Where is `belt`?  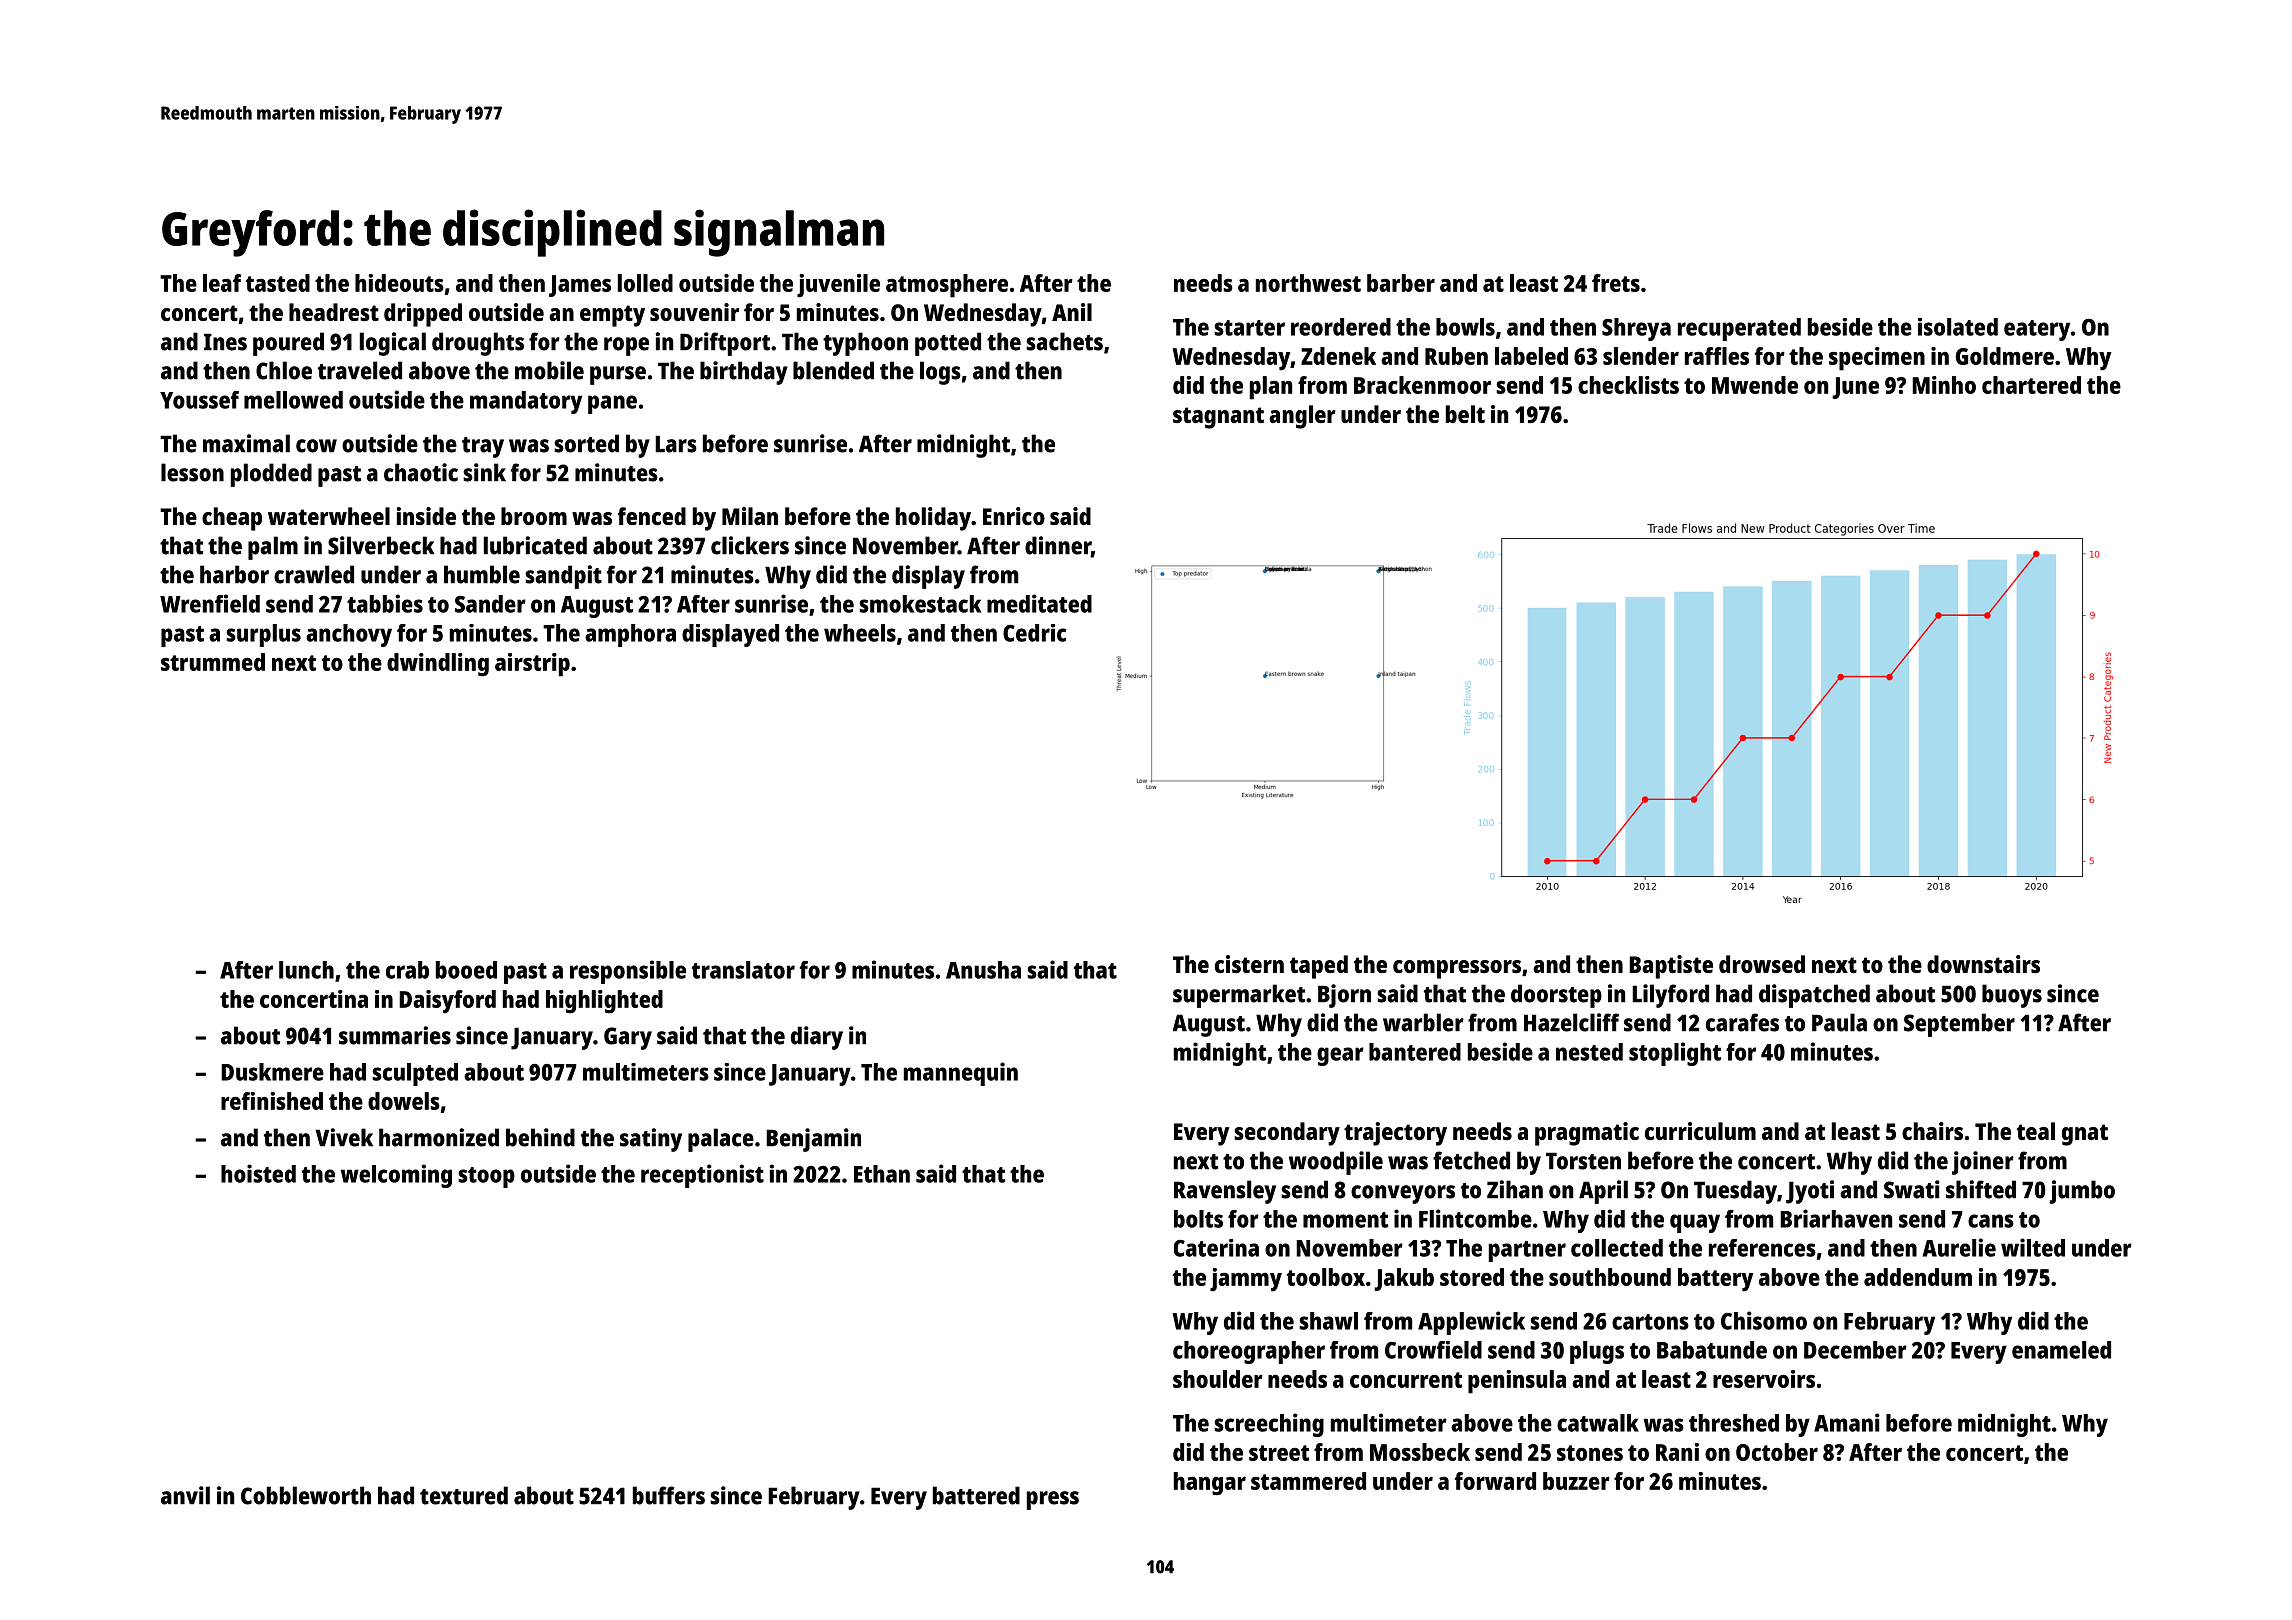 belt is located at coordinates (1465, 414).
